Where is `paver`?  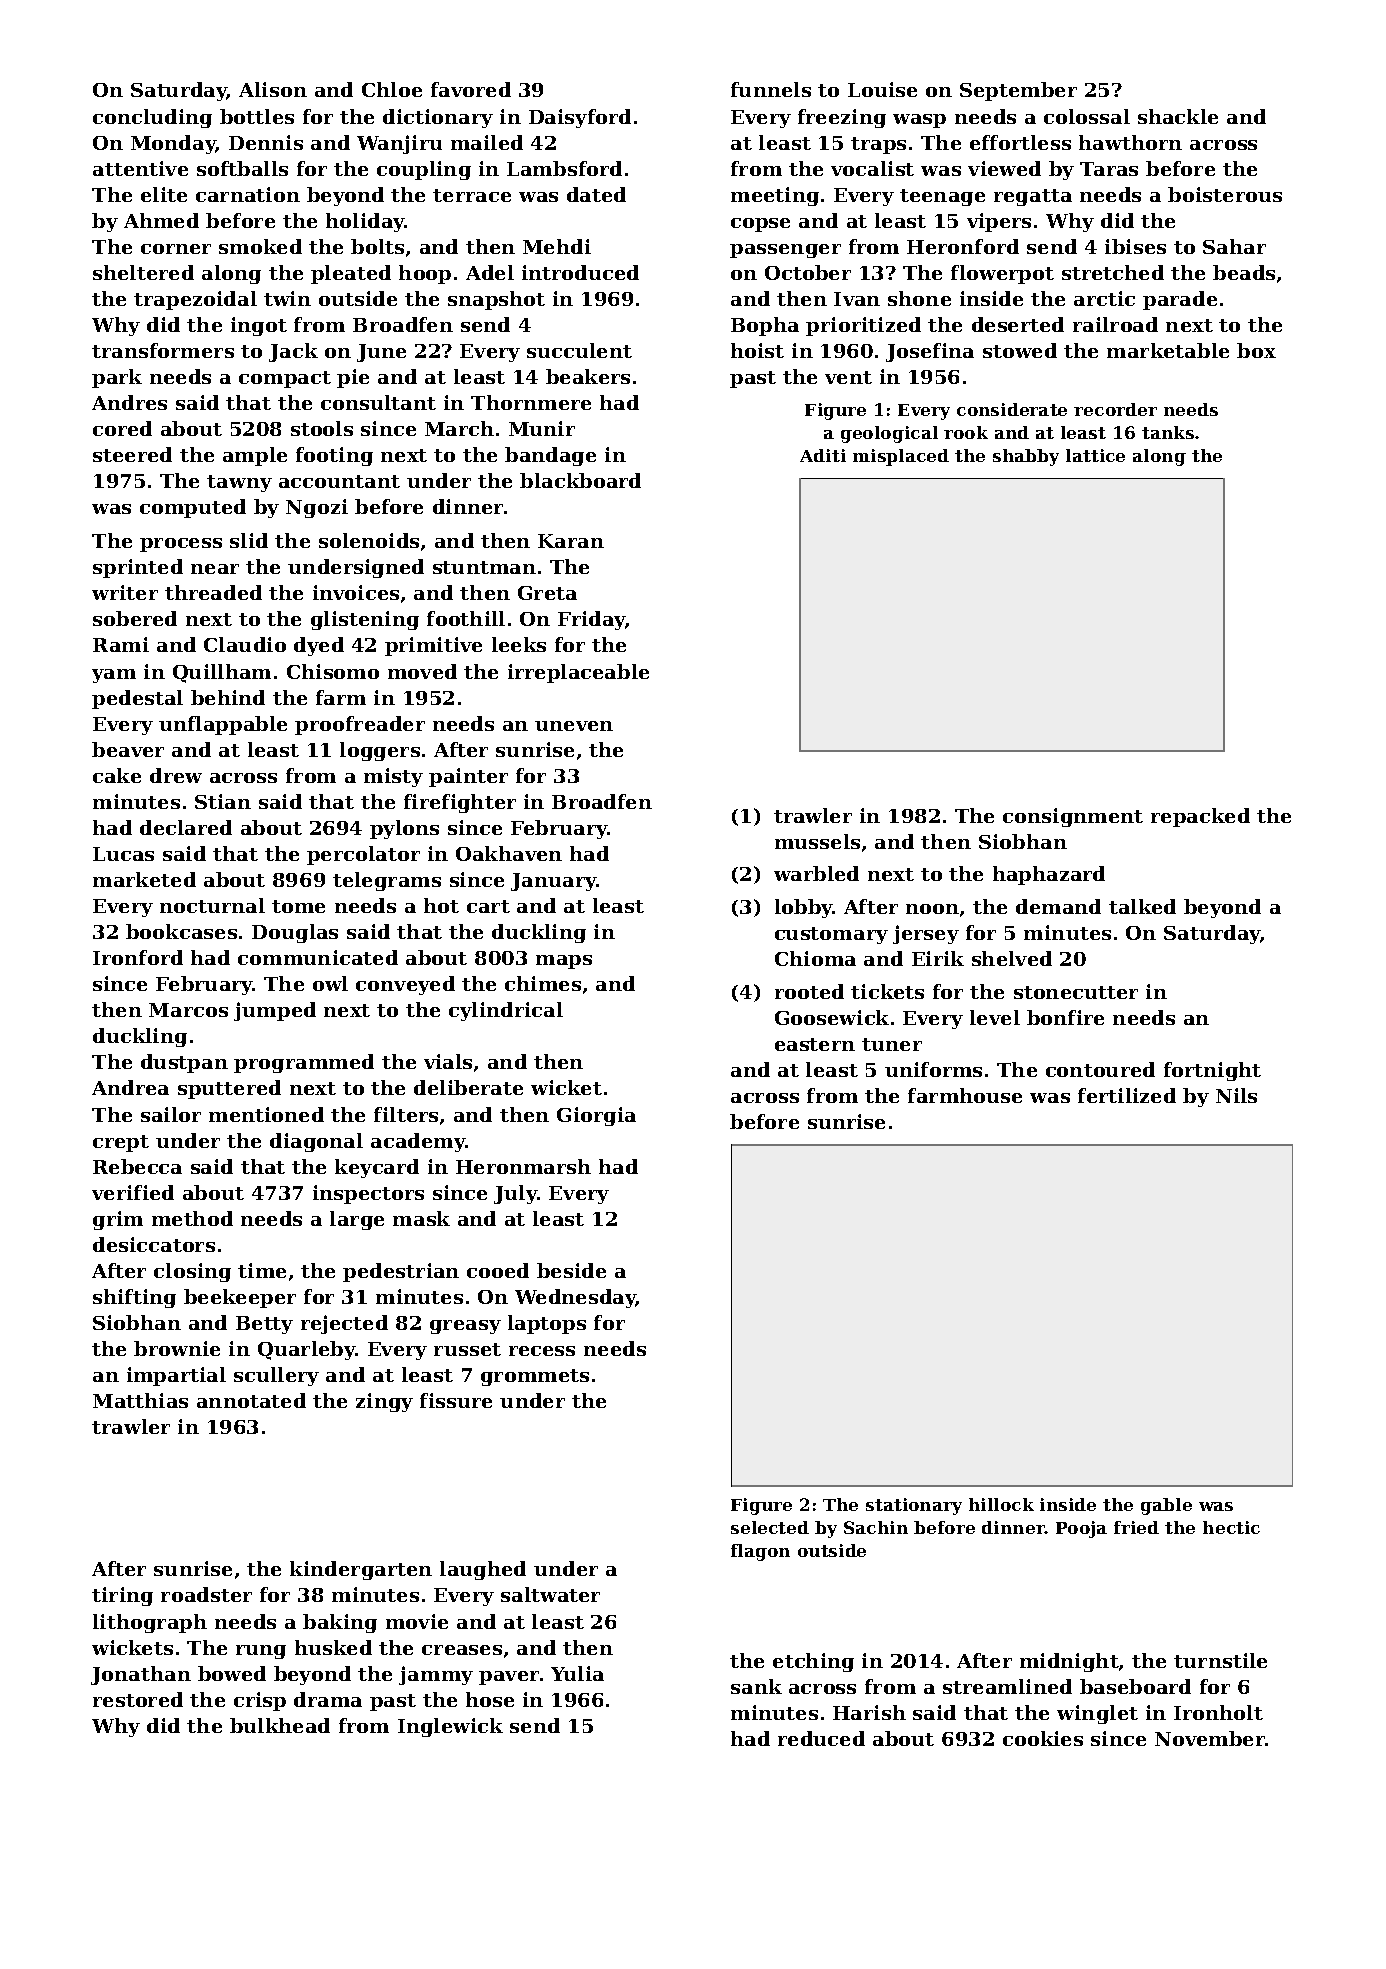
paver is located at coordinates (509, 1678).
